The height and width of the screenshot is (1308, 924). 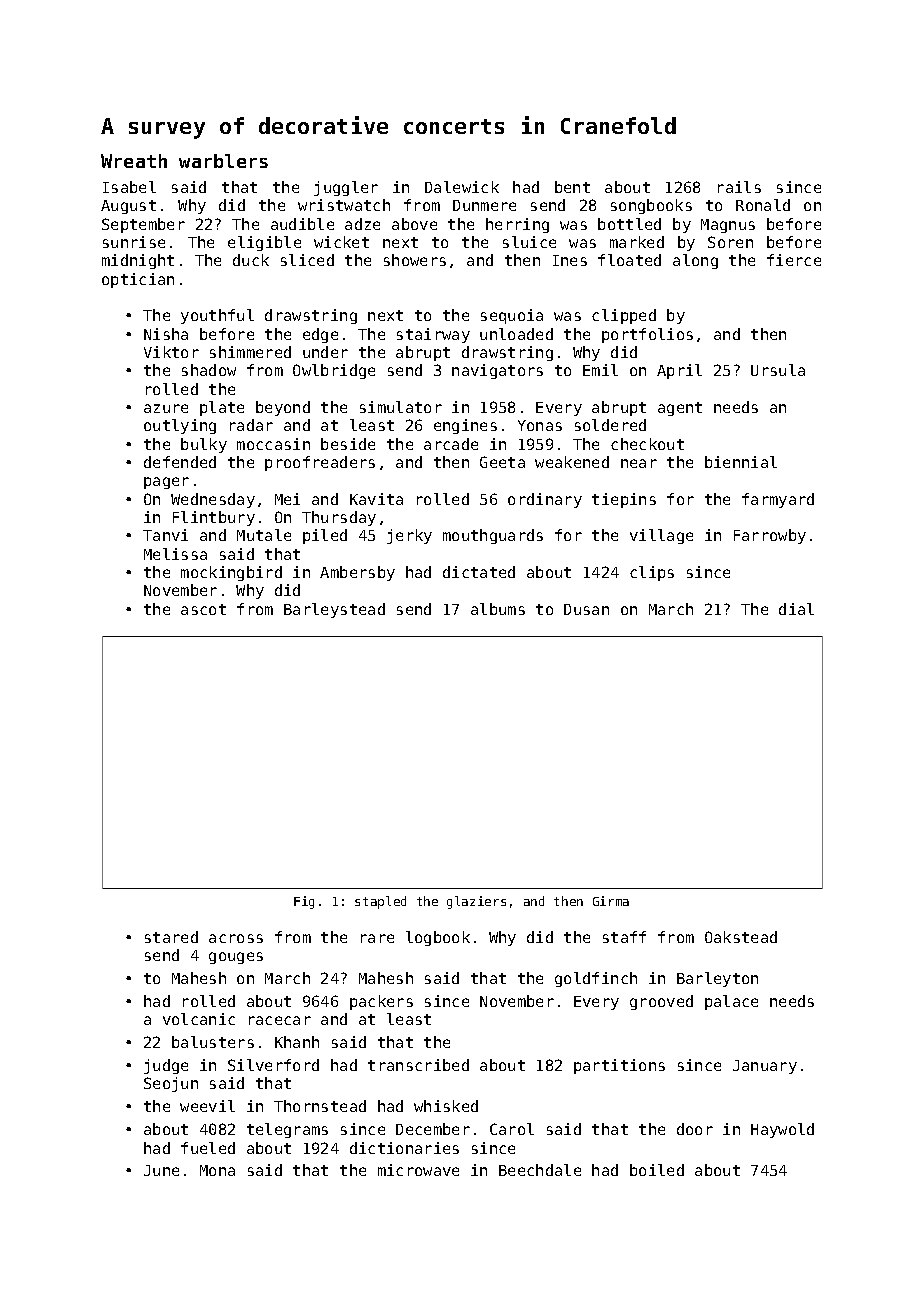 I want to click on staff, so click(x=624, y=937).
